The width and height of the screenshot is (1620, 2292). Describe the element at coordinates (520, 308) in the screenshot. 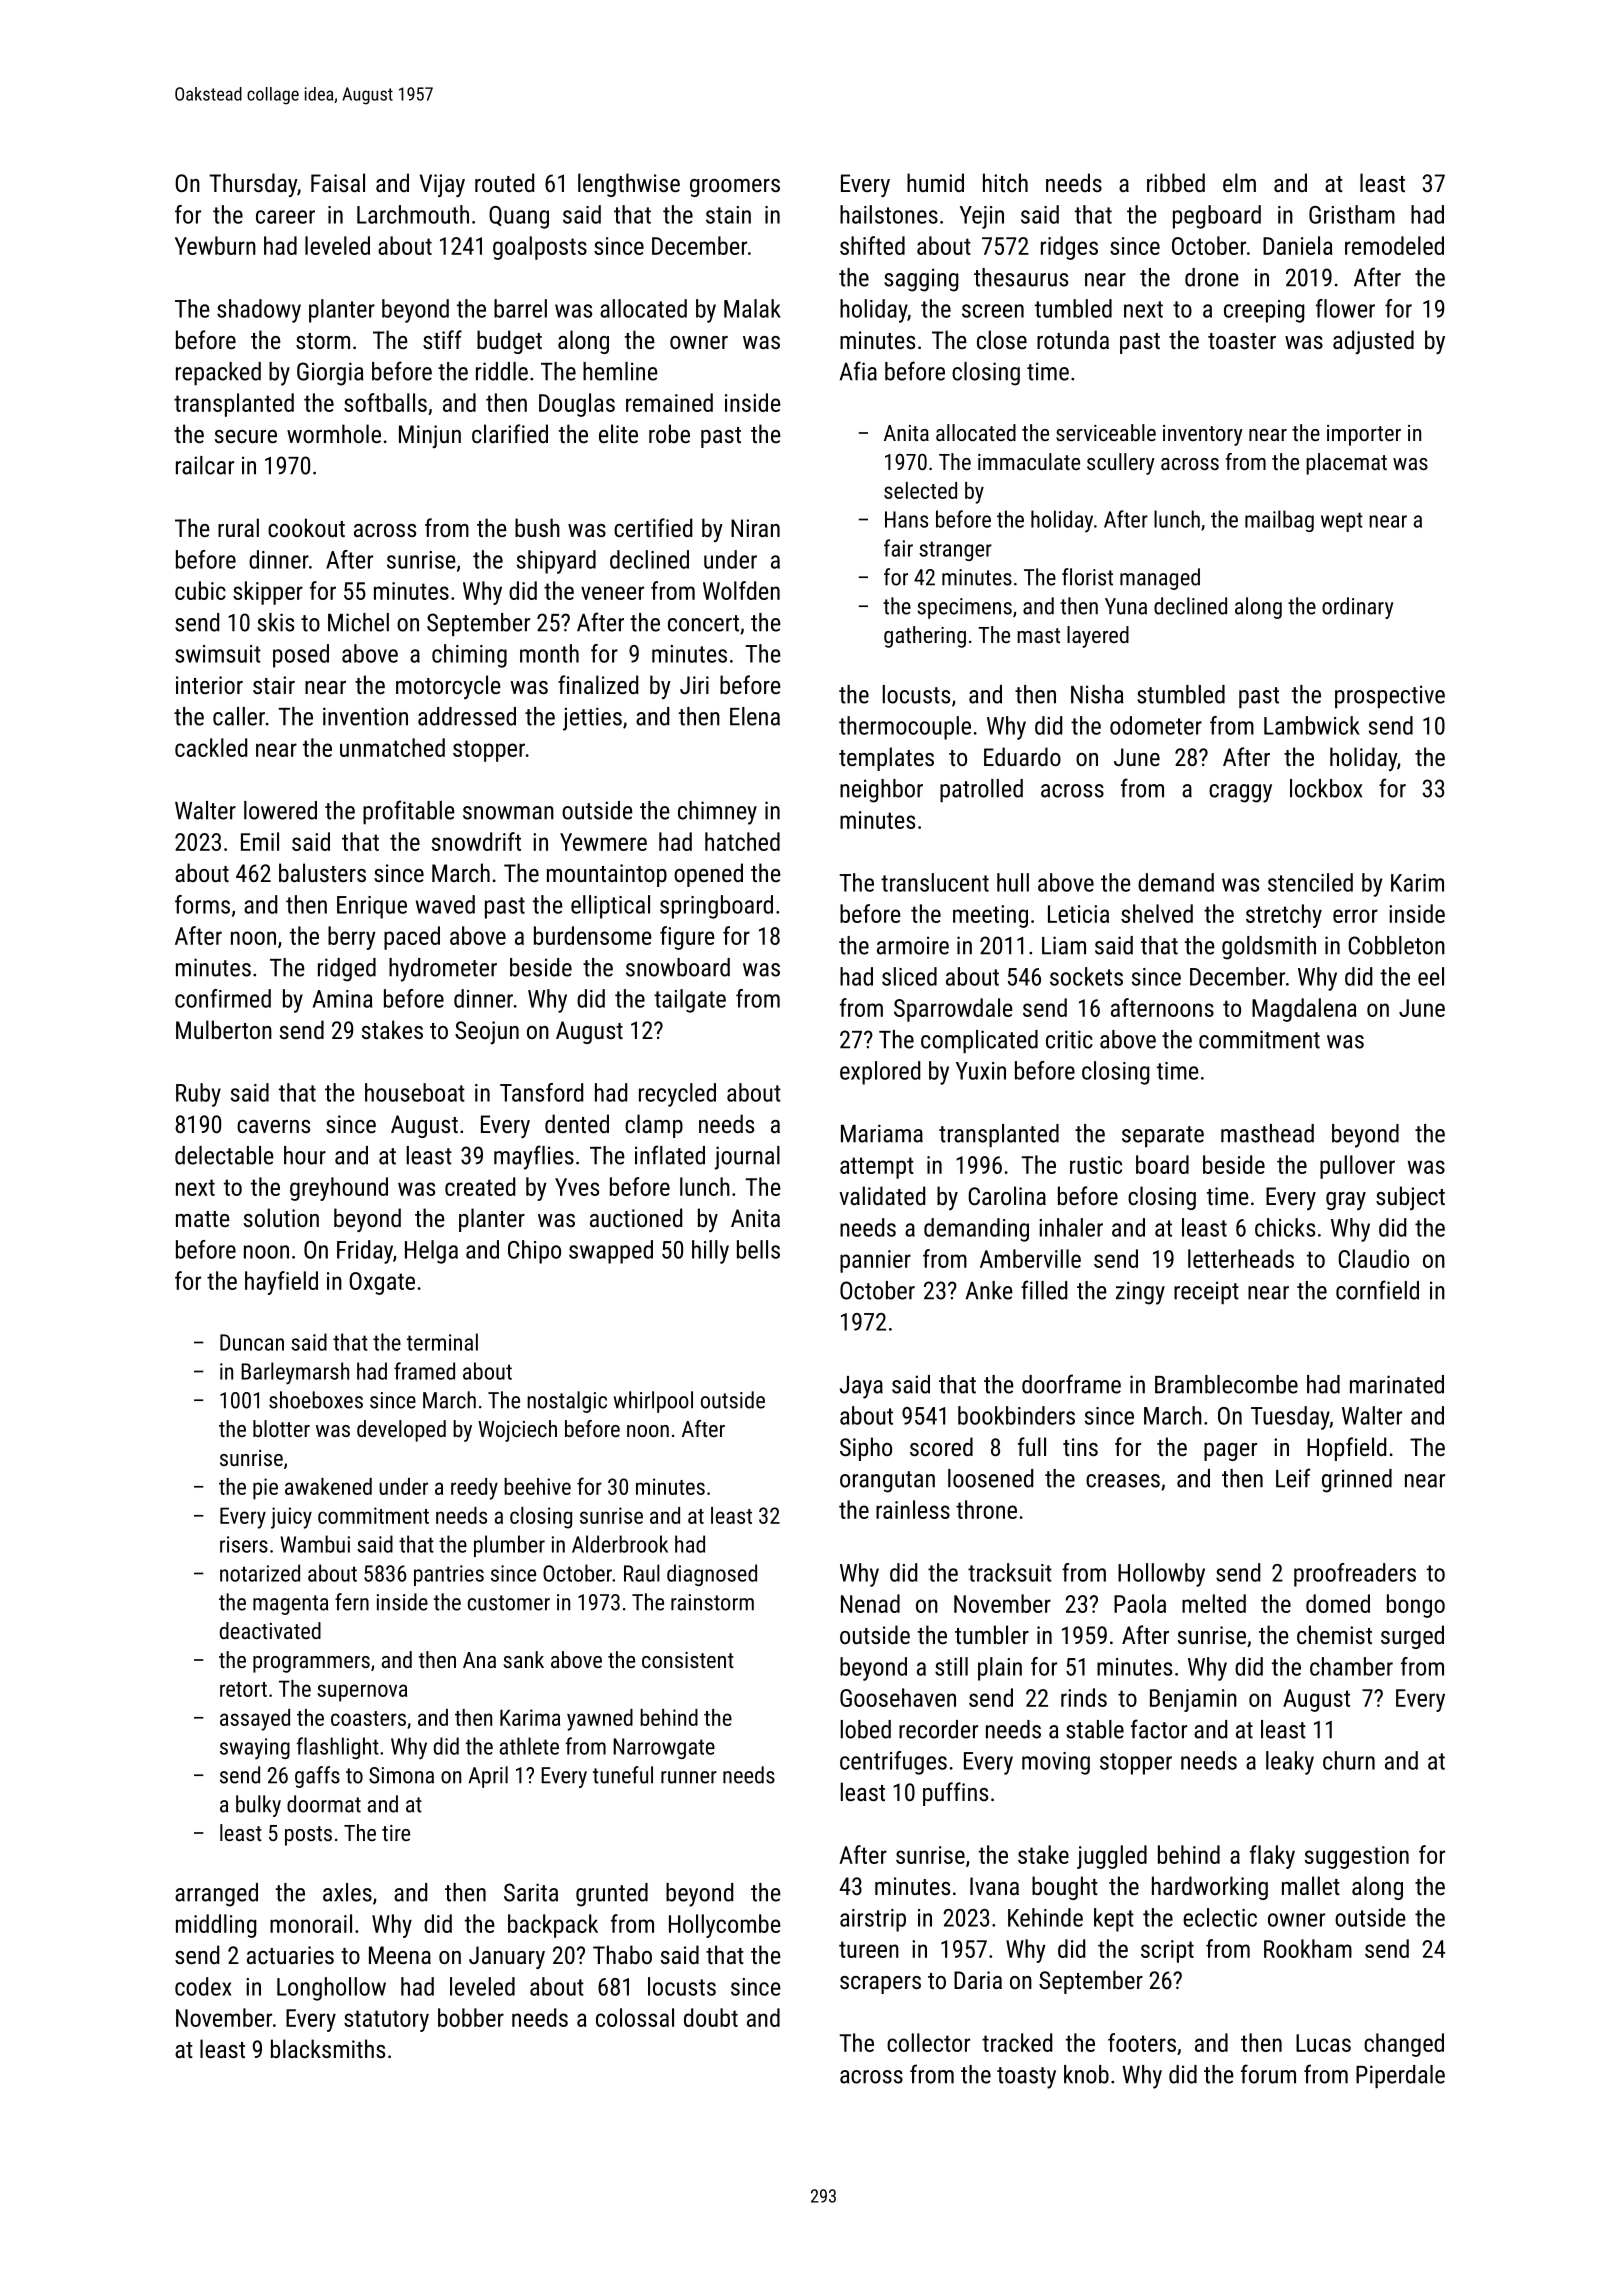

I see `barrel` at that location.
